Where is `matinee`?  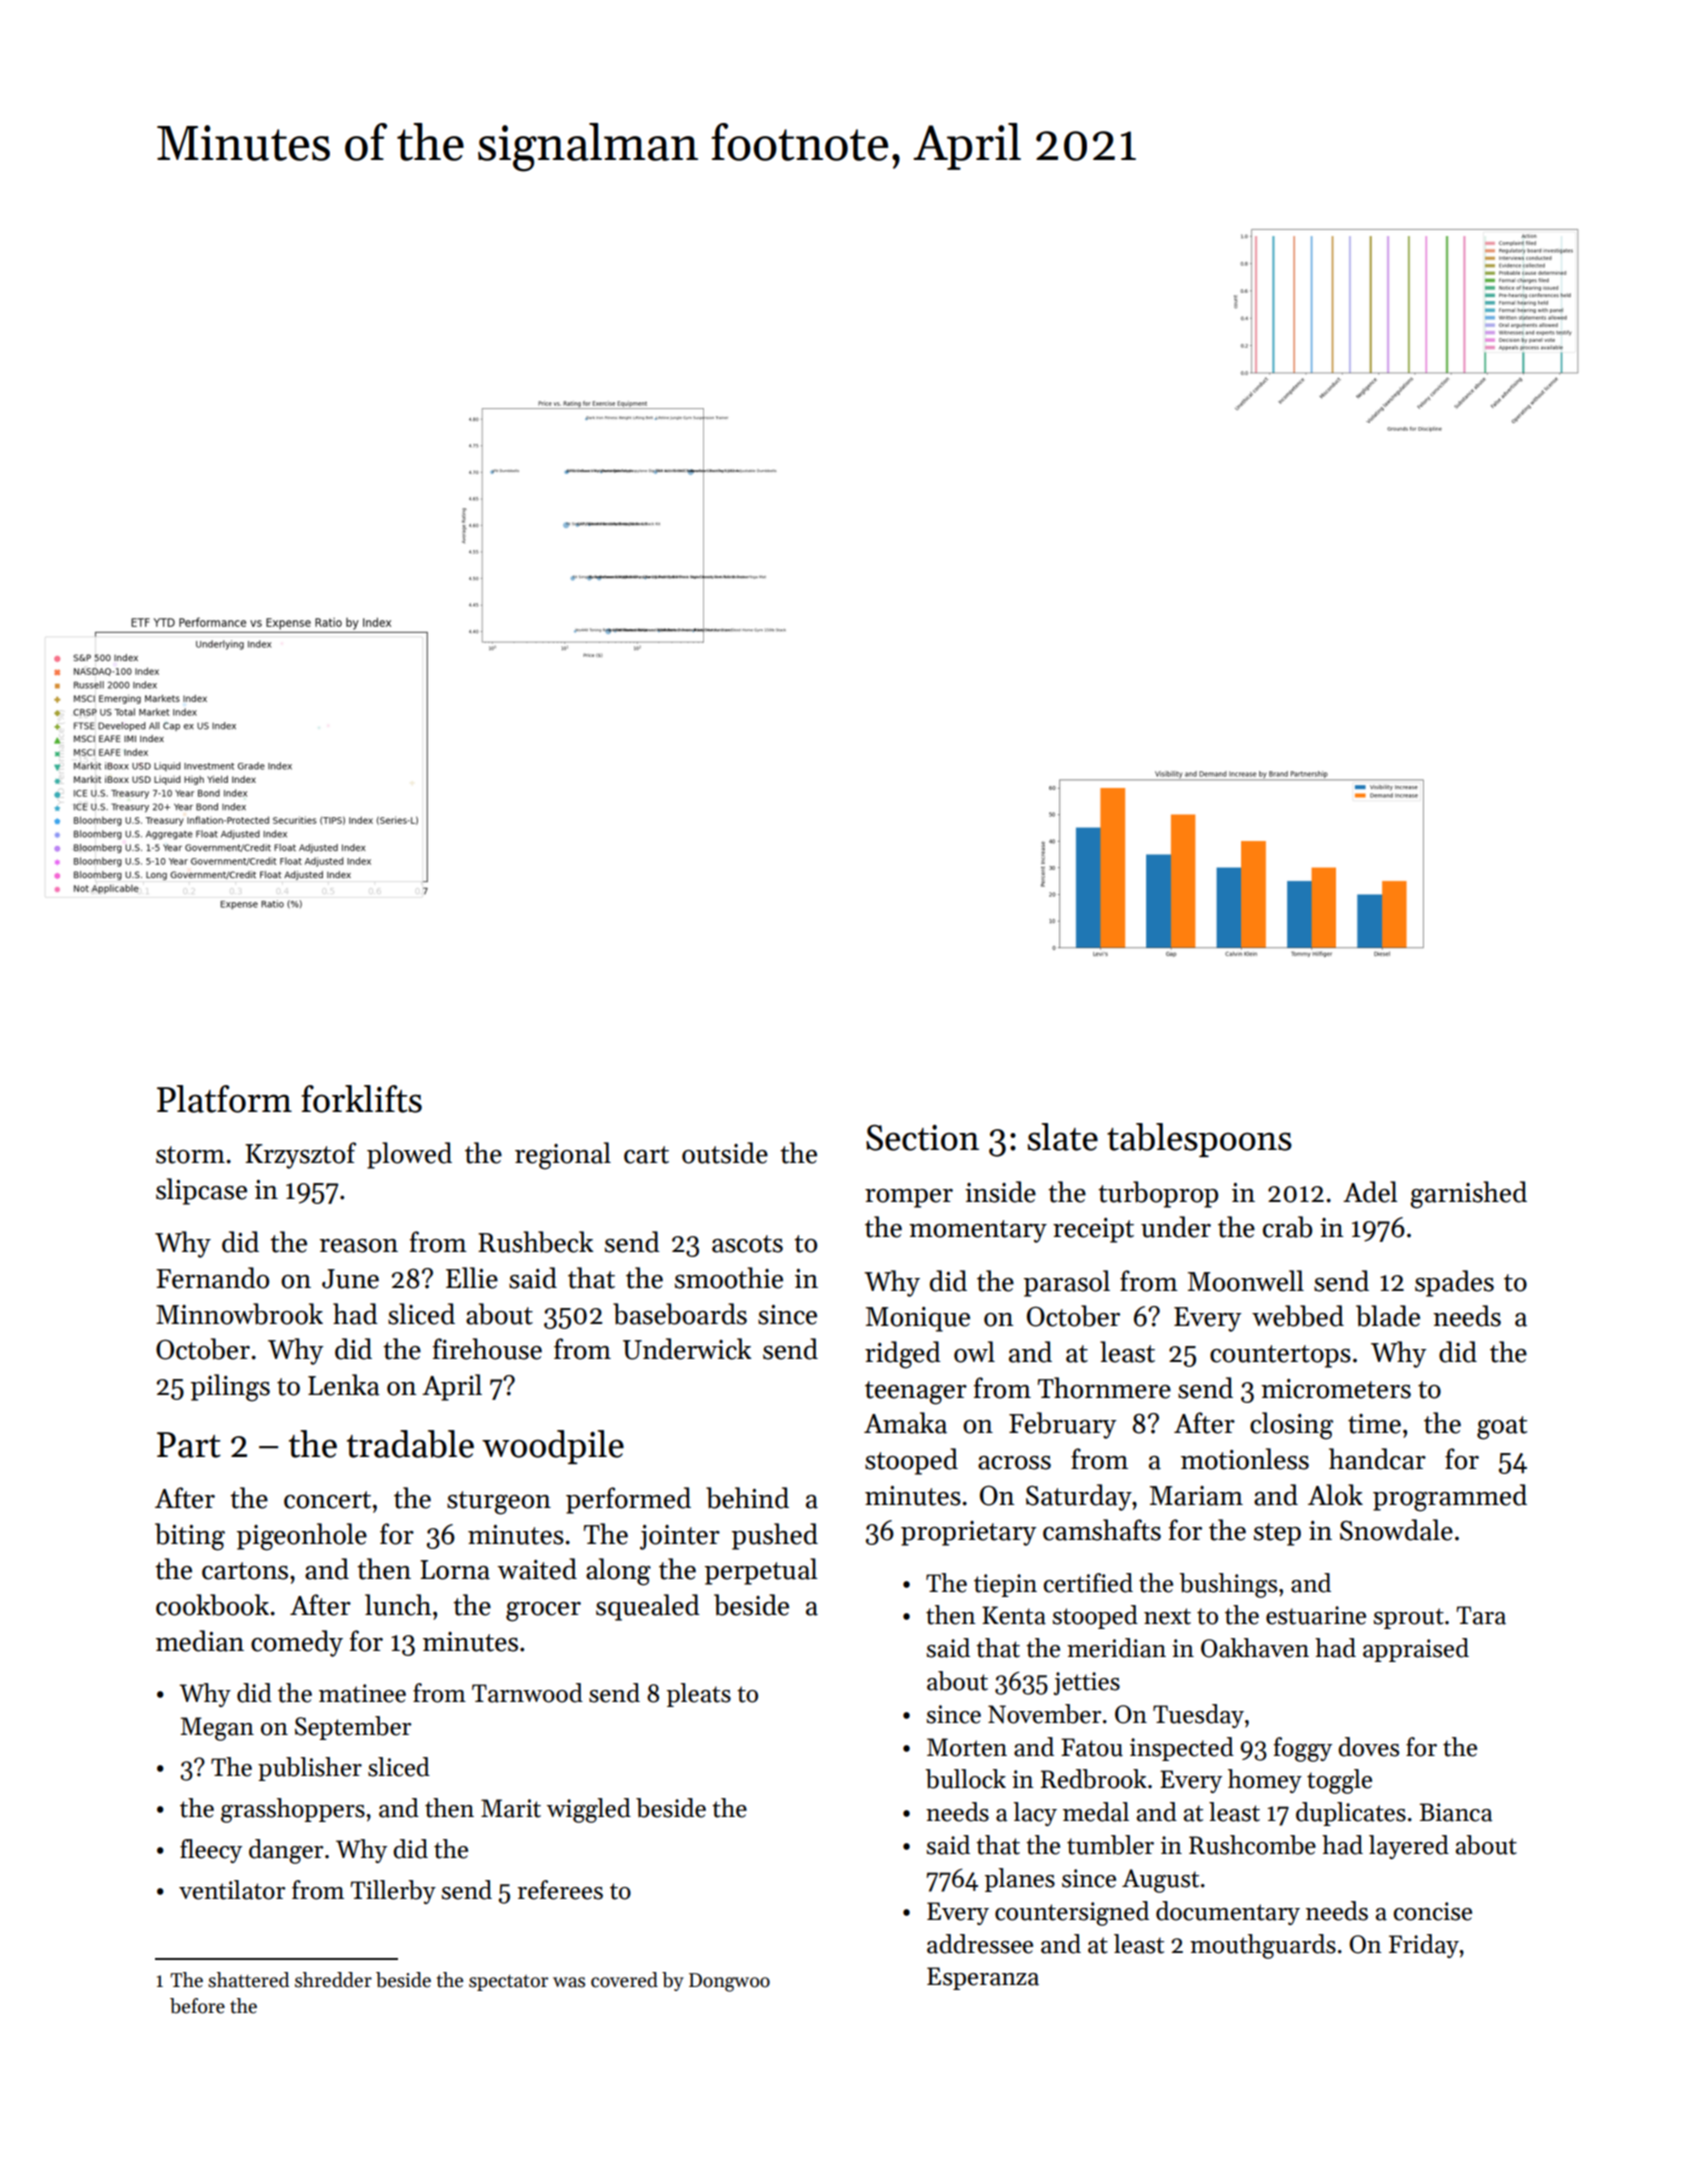 matinee is located at coordinates (362, 1693).
